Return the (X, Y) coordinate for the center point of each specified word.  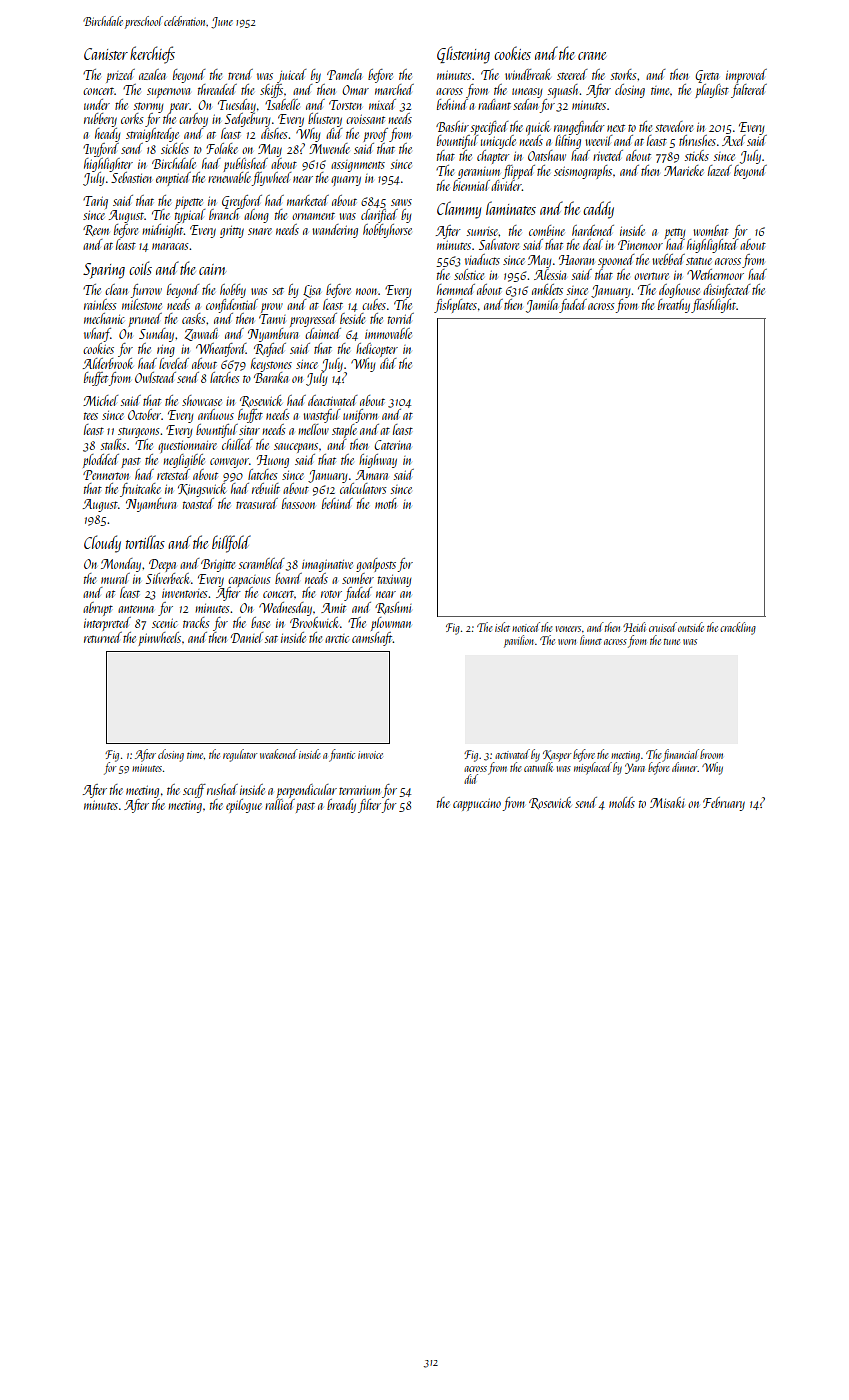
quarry (346, 181)
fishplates (455, 306)
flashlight (713, 306)
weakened (279, 754)
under (97, 104)
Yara (635, 768)
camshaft (372, 639)
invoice (370, 755)
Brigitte (218, 565)
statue (699, 261)
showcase (202, 400)
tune (672, 642)
